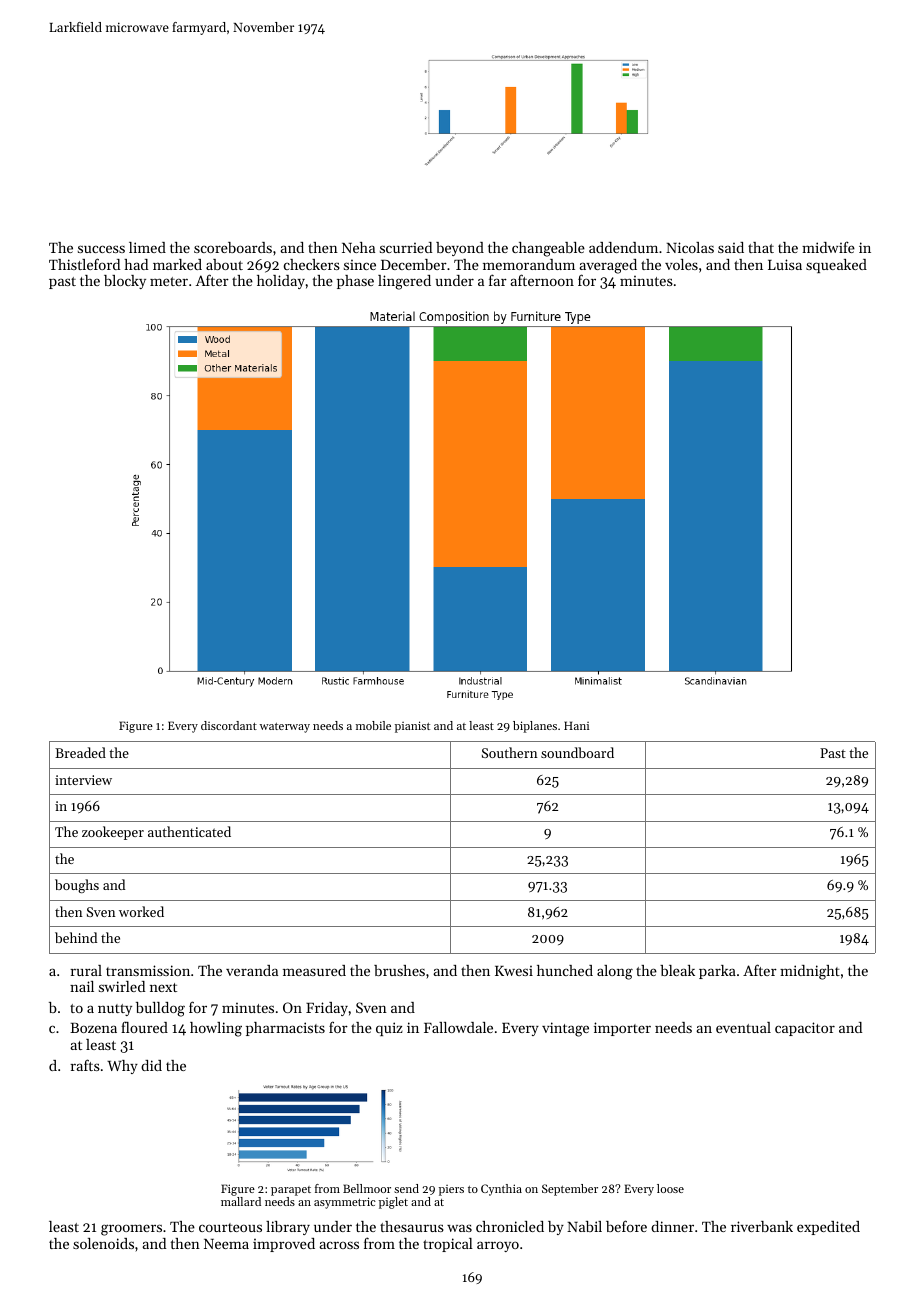  Describe the element at coordinates (670, 1188) in the image. I see `loose` at that location.
